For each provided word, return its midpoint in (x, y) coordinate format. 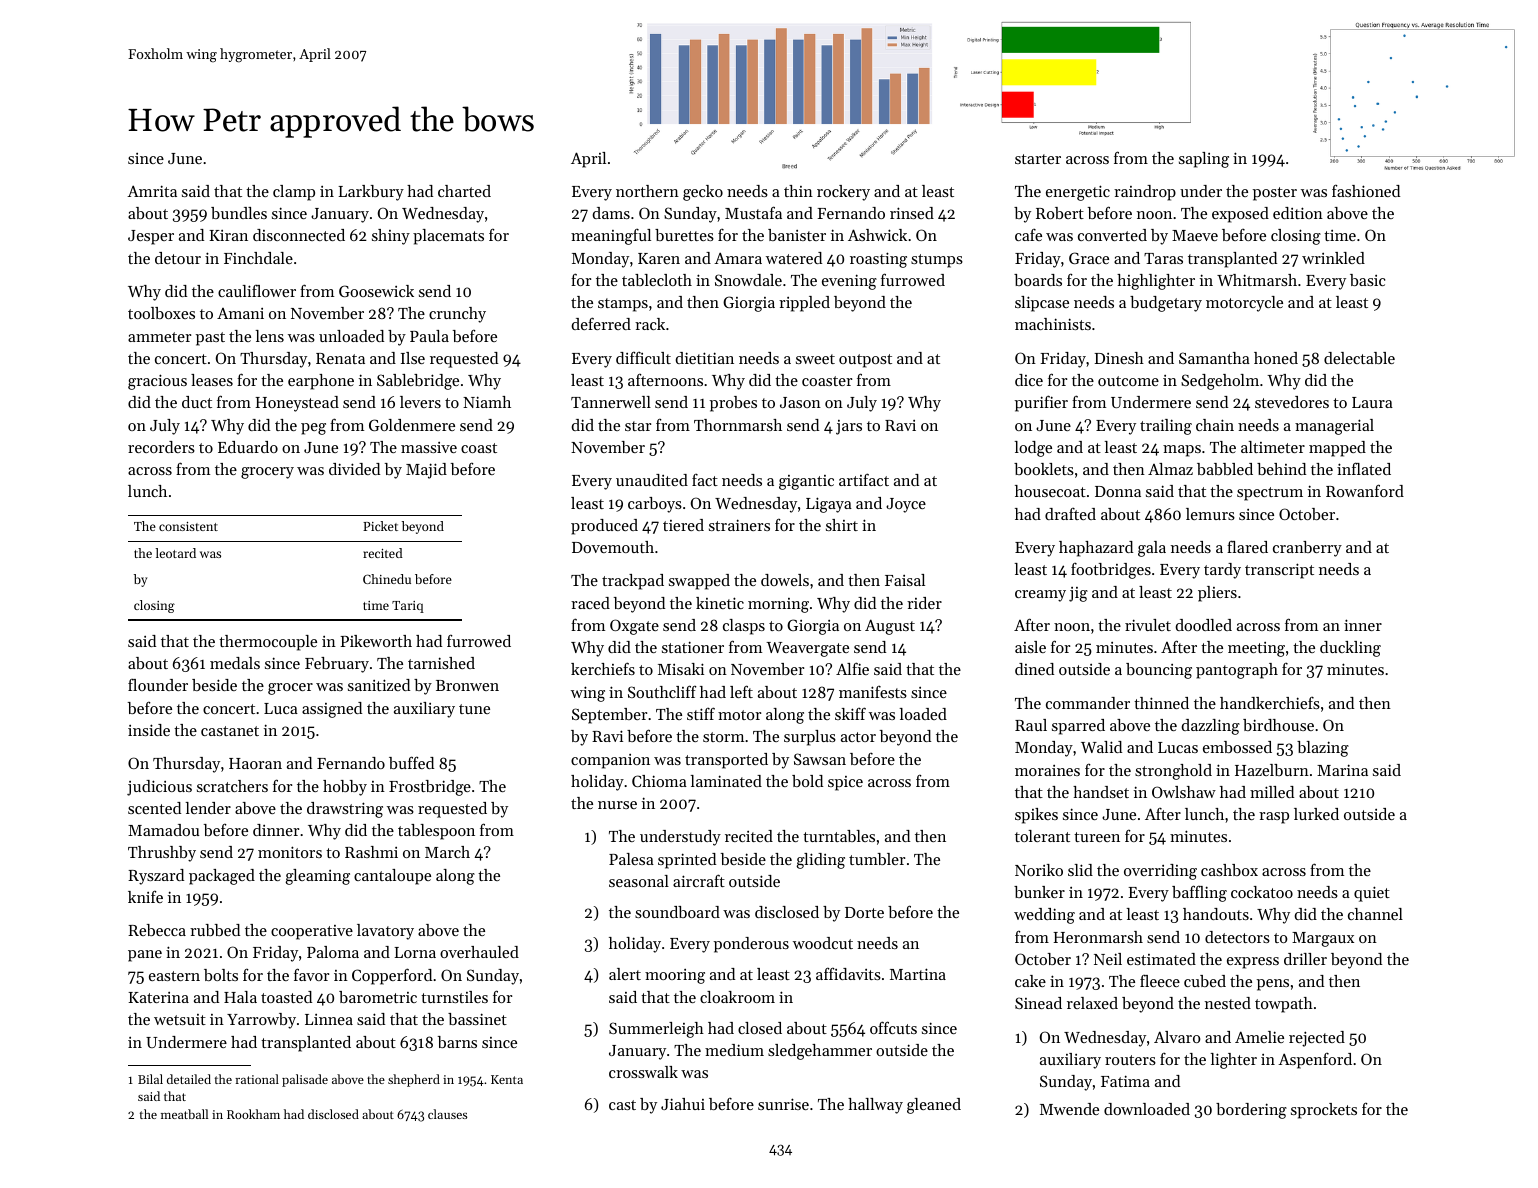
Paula (429, 336)
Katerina (158, 997)
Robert (1060, 213)
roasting (878, 260)
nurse (617, 805)
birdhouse (1278, 725)
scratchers (232, 786)
